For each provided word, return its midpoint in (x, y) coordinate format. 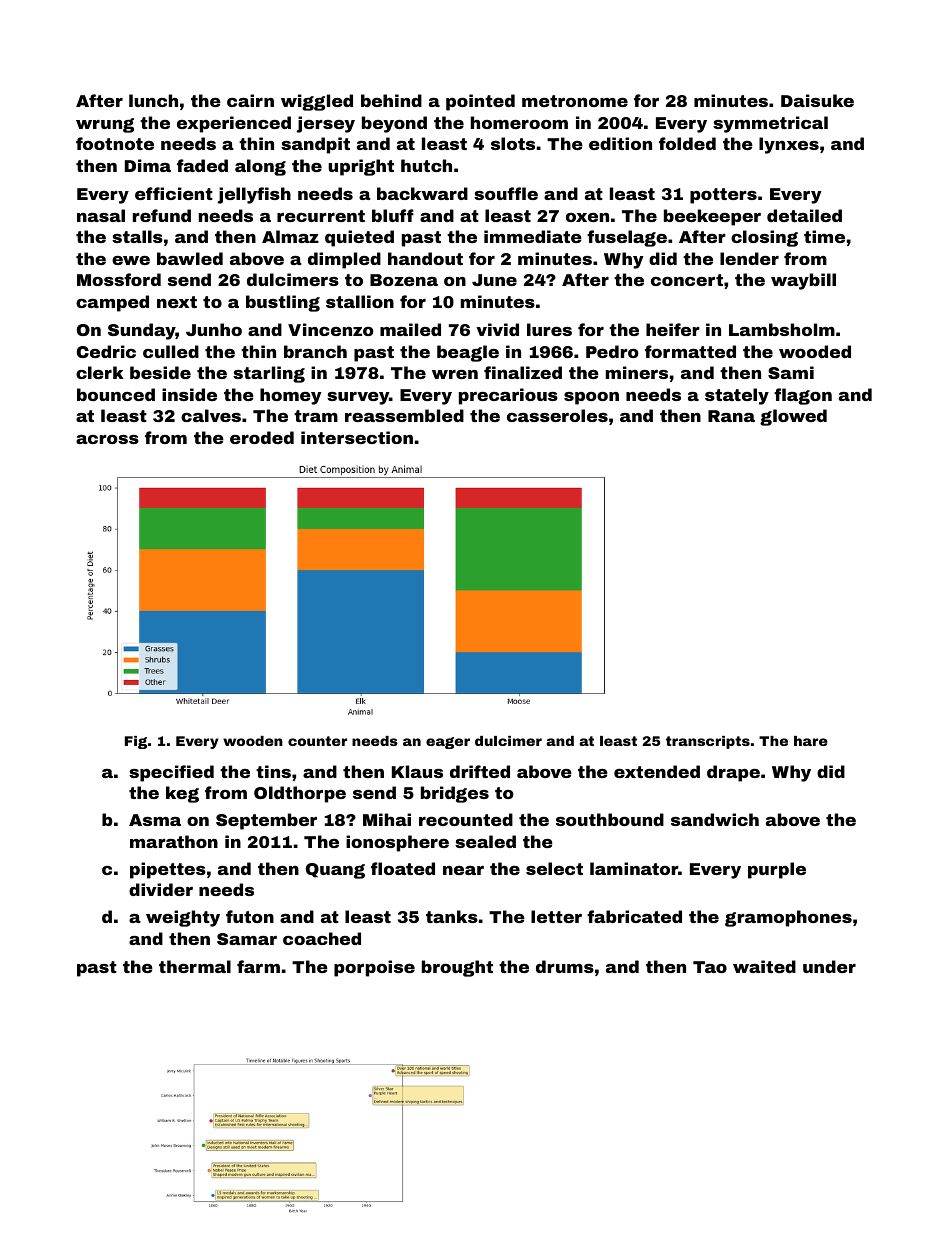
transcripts (708, 742)
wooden (253, 741)
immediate (533, 236)
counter (317, 741)
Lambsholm (782, 329)
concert (687, 280)
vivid (497, 329)
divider (161, 889)
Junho (214, 329)
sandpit (315, 145)
